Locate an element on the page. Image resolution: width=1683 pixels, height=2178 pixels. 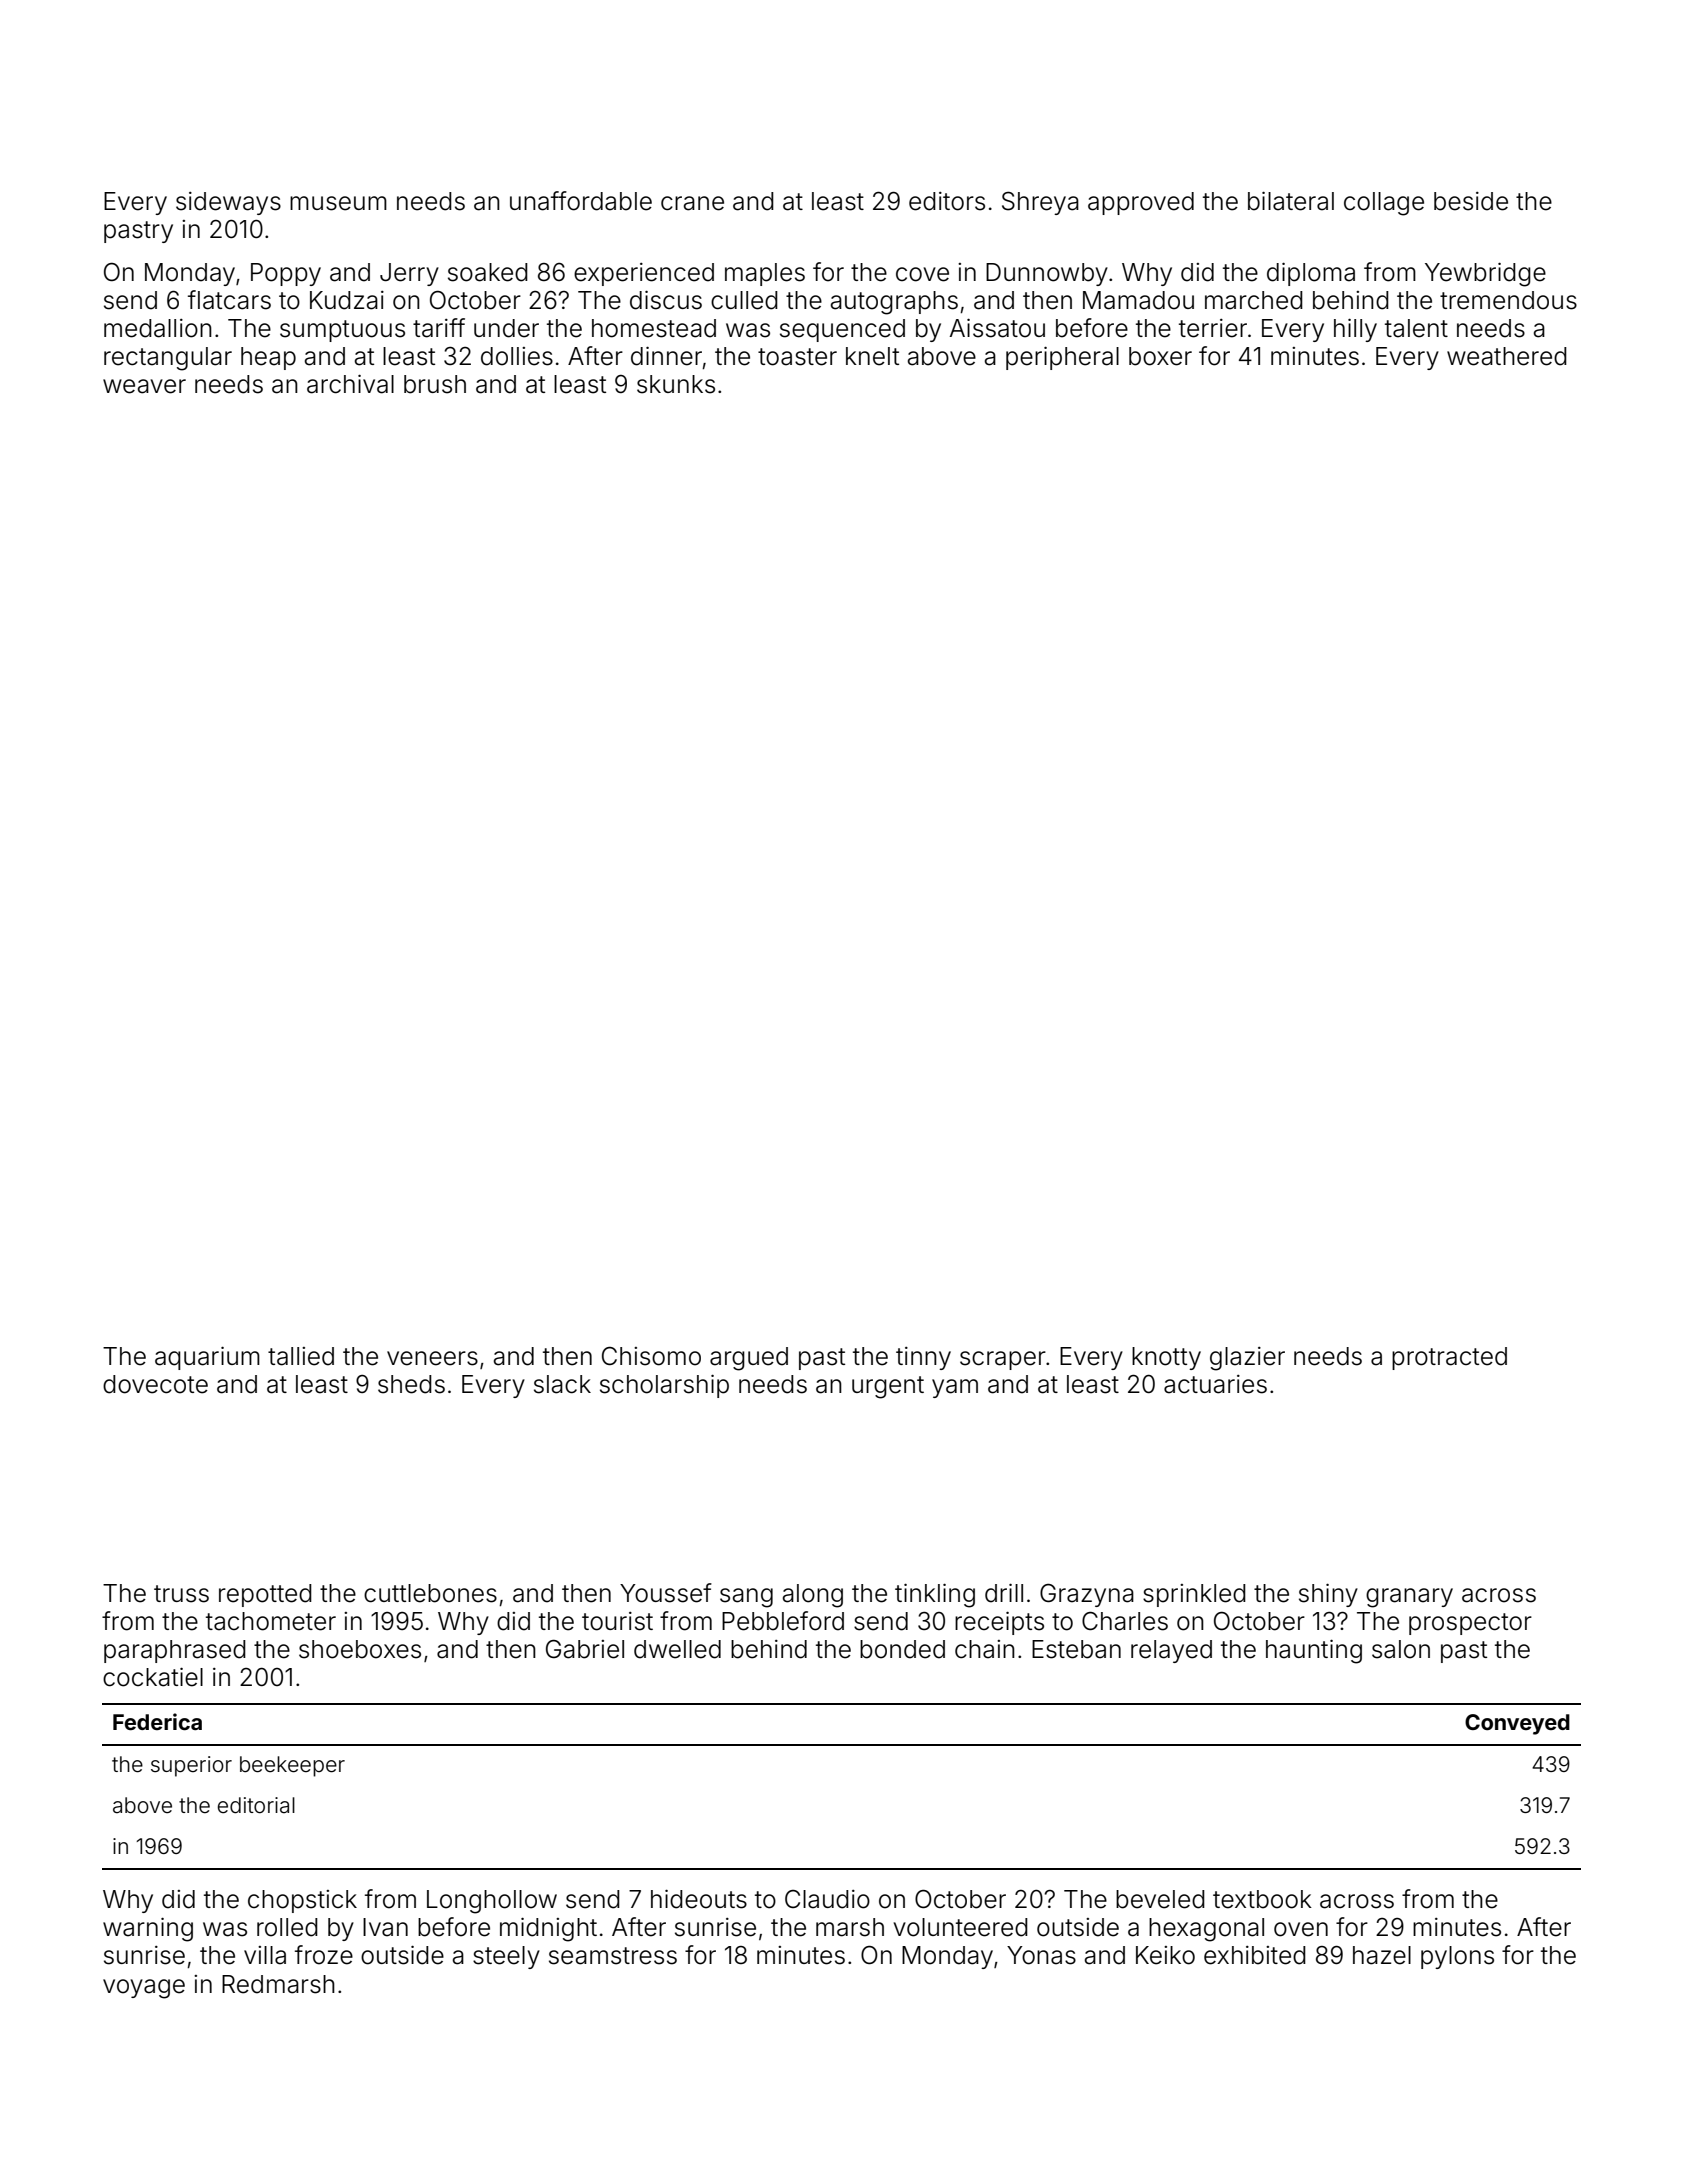
tinny is located at coordinates (923, 1358).
